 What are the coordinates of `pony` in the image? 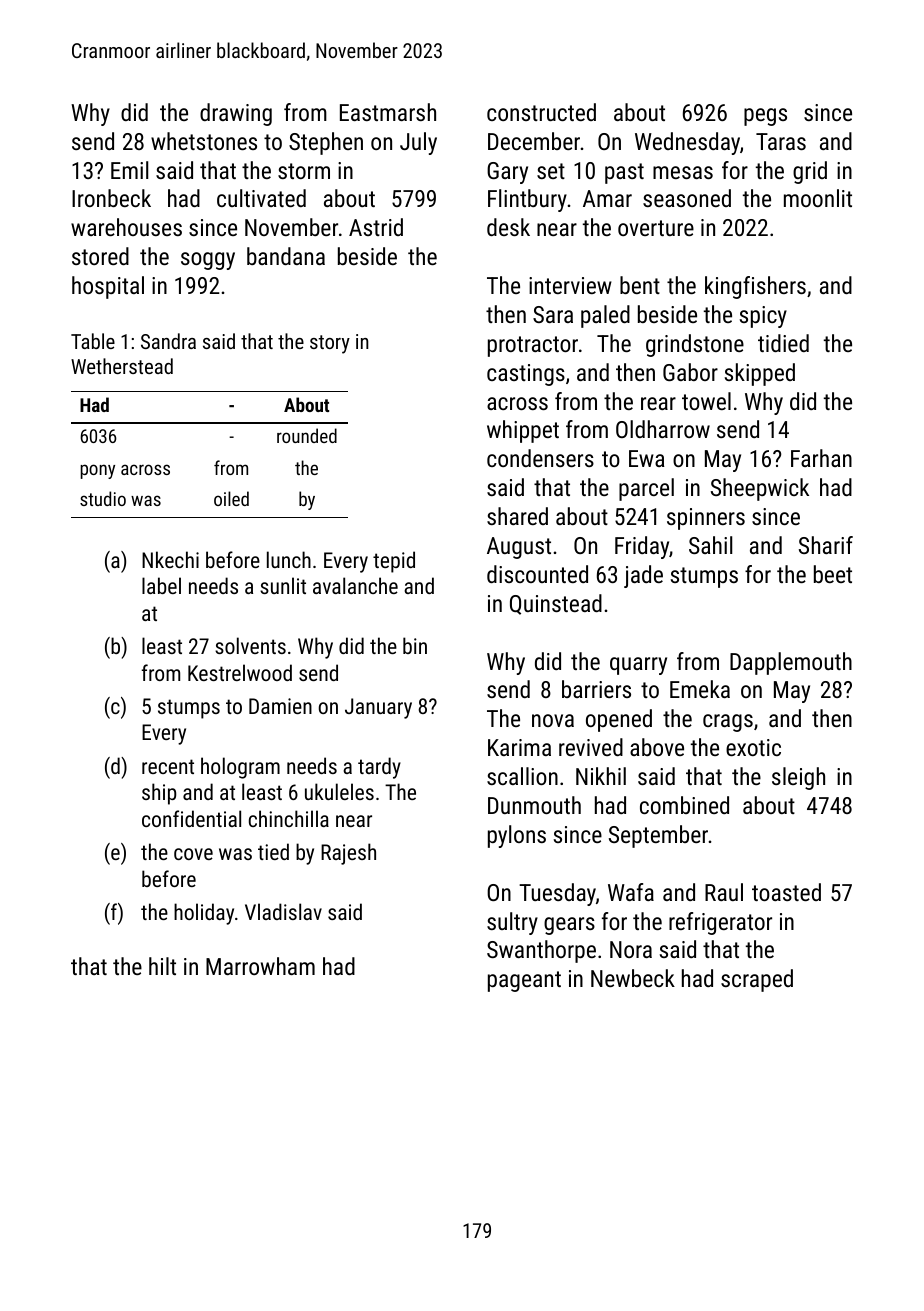 It's located at (97, 471).
